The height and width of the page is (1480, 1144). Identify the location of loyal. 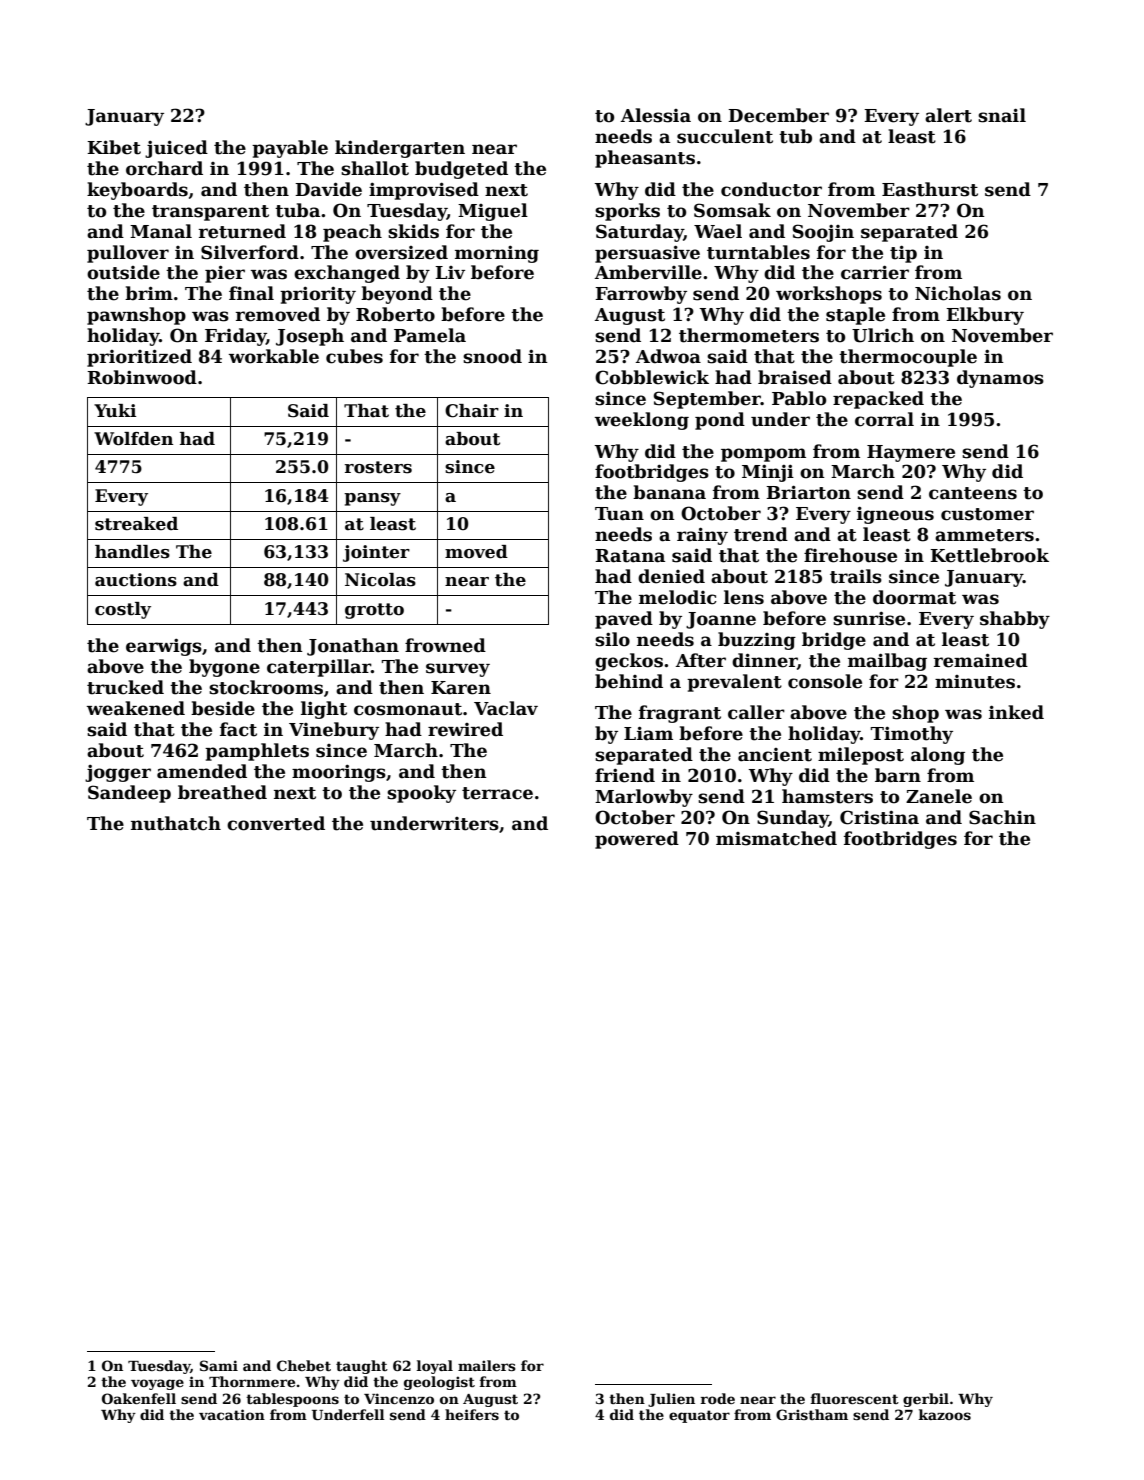
(435, 1367).
